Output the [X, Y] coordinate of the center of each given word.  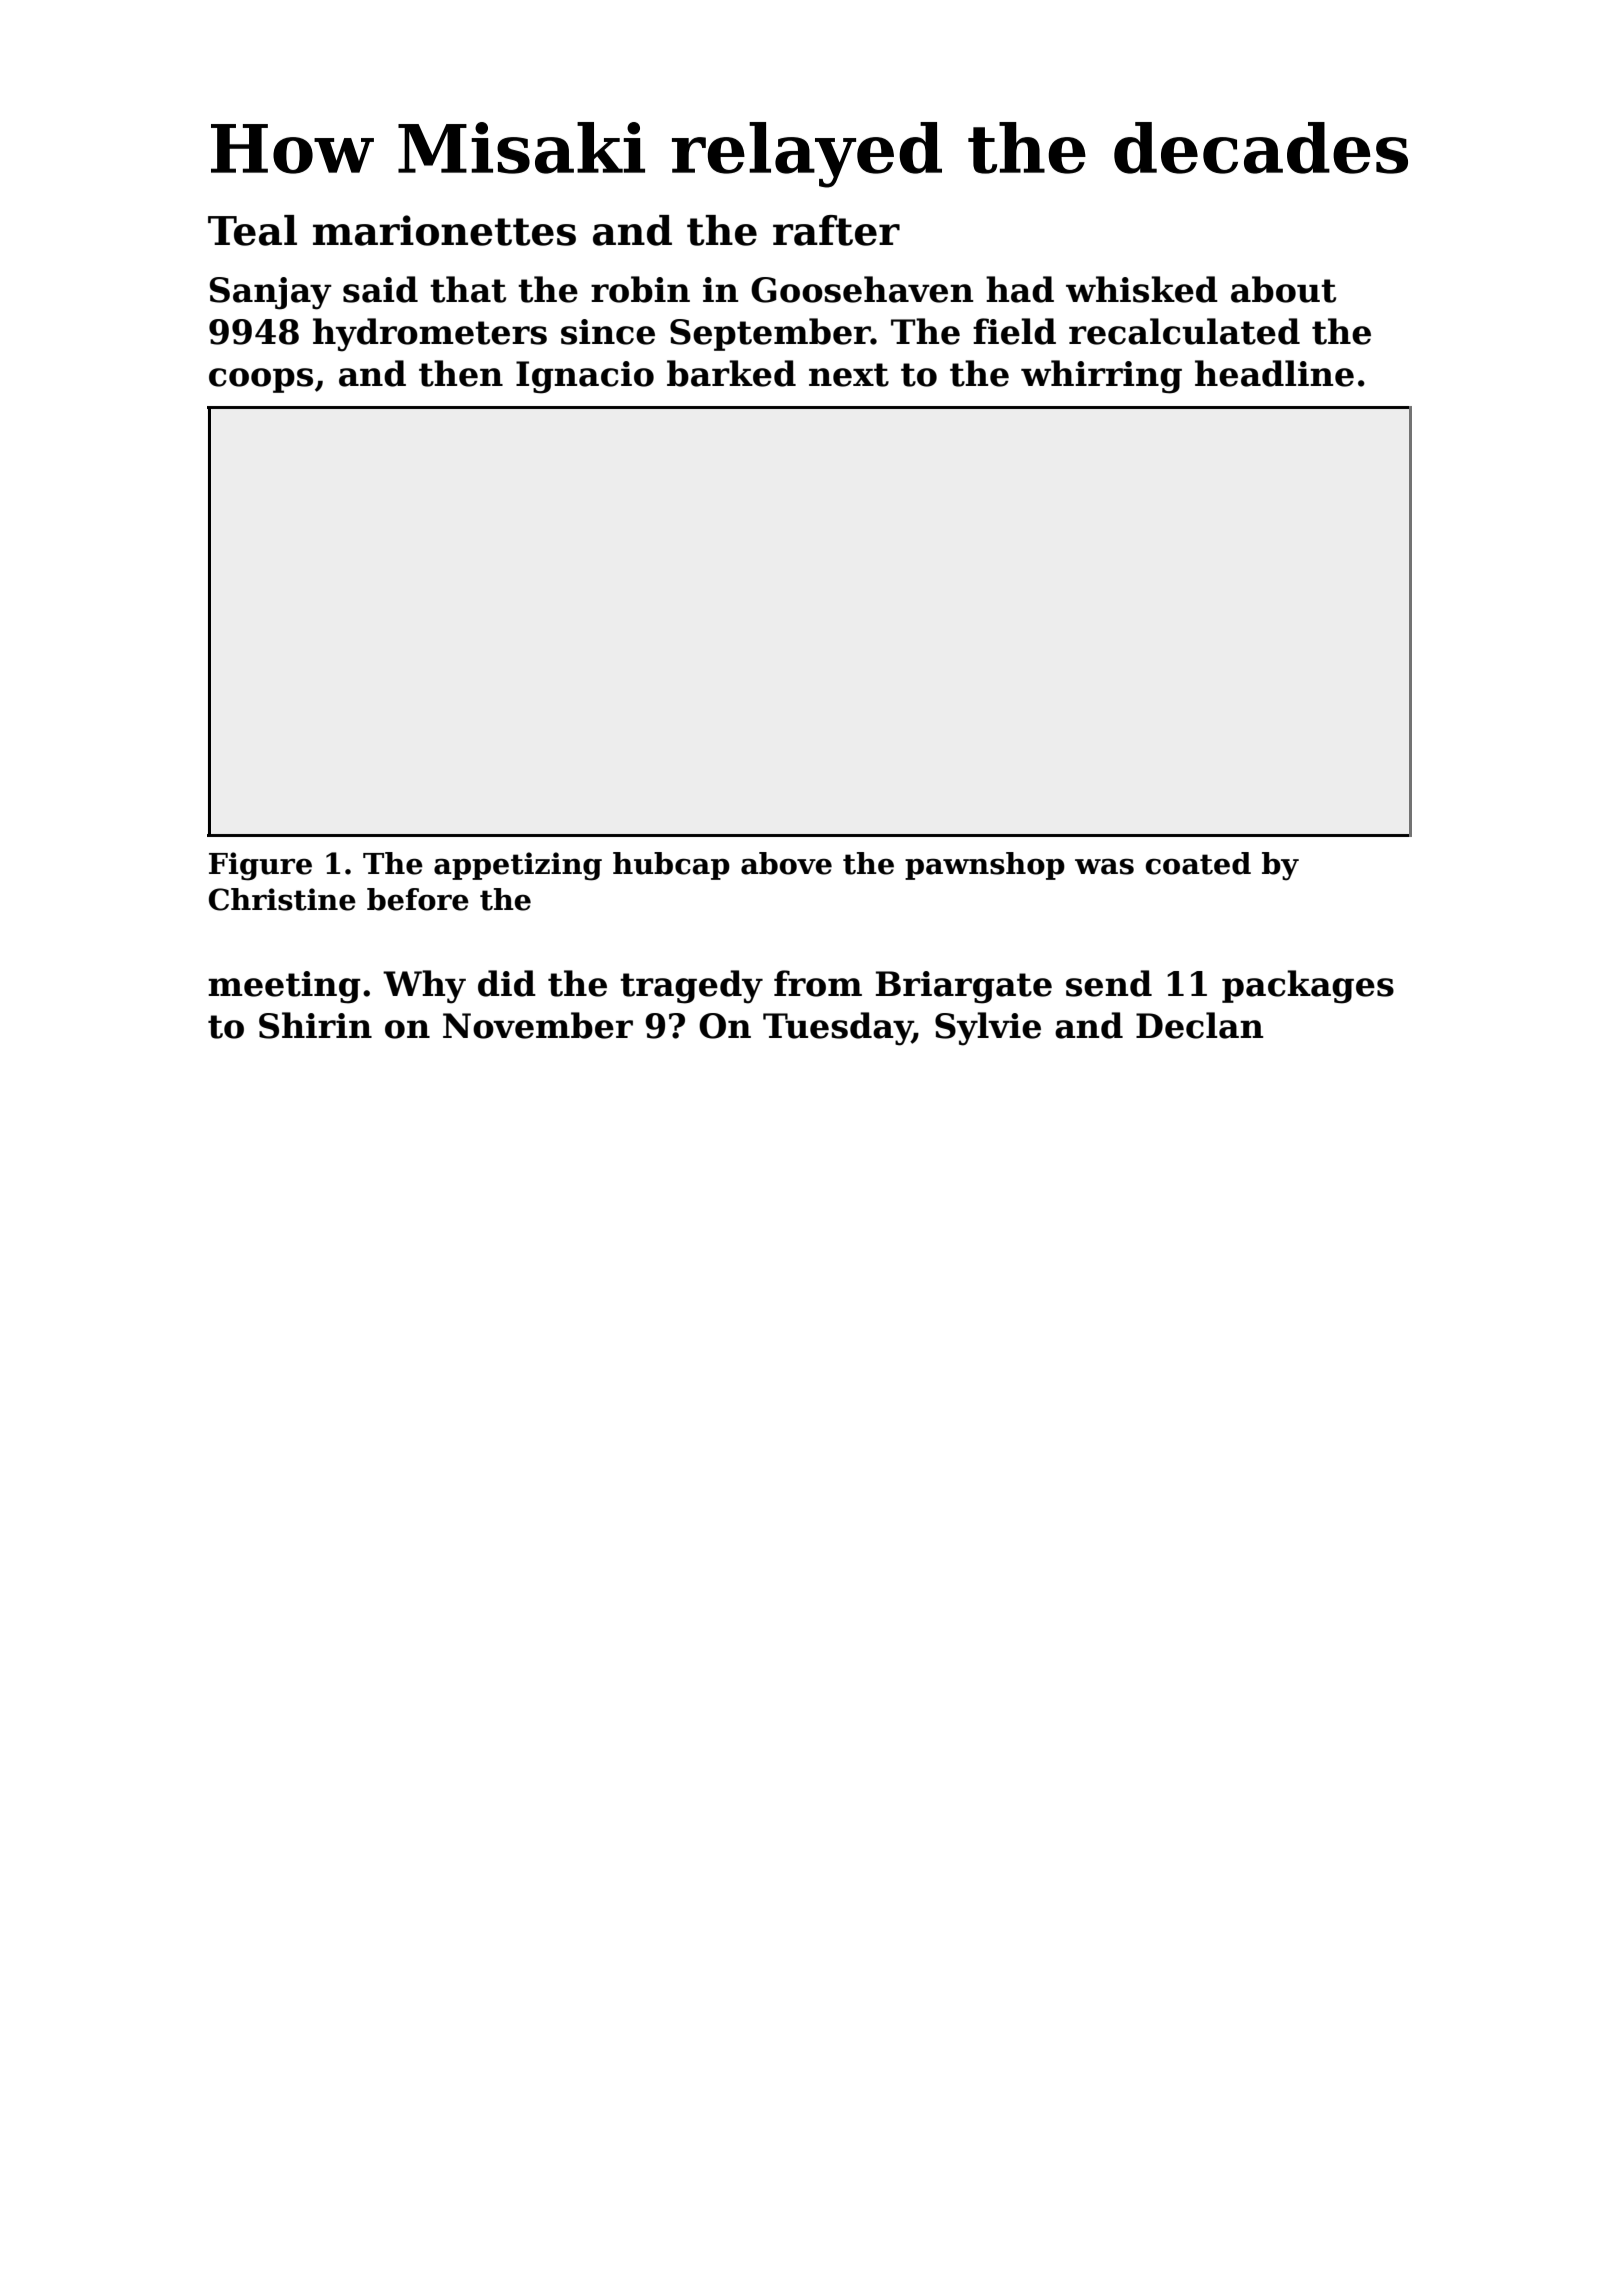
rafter [836, 230]
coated [1198, 863]
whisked [1142, 289]
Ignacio [585, 377]
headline [1274, 373]
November [538, 1025]
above [786, 863]
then [461, 373]
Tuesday [838, 1029]
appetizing [518, 866]
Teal [252, 230]
